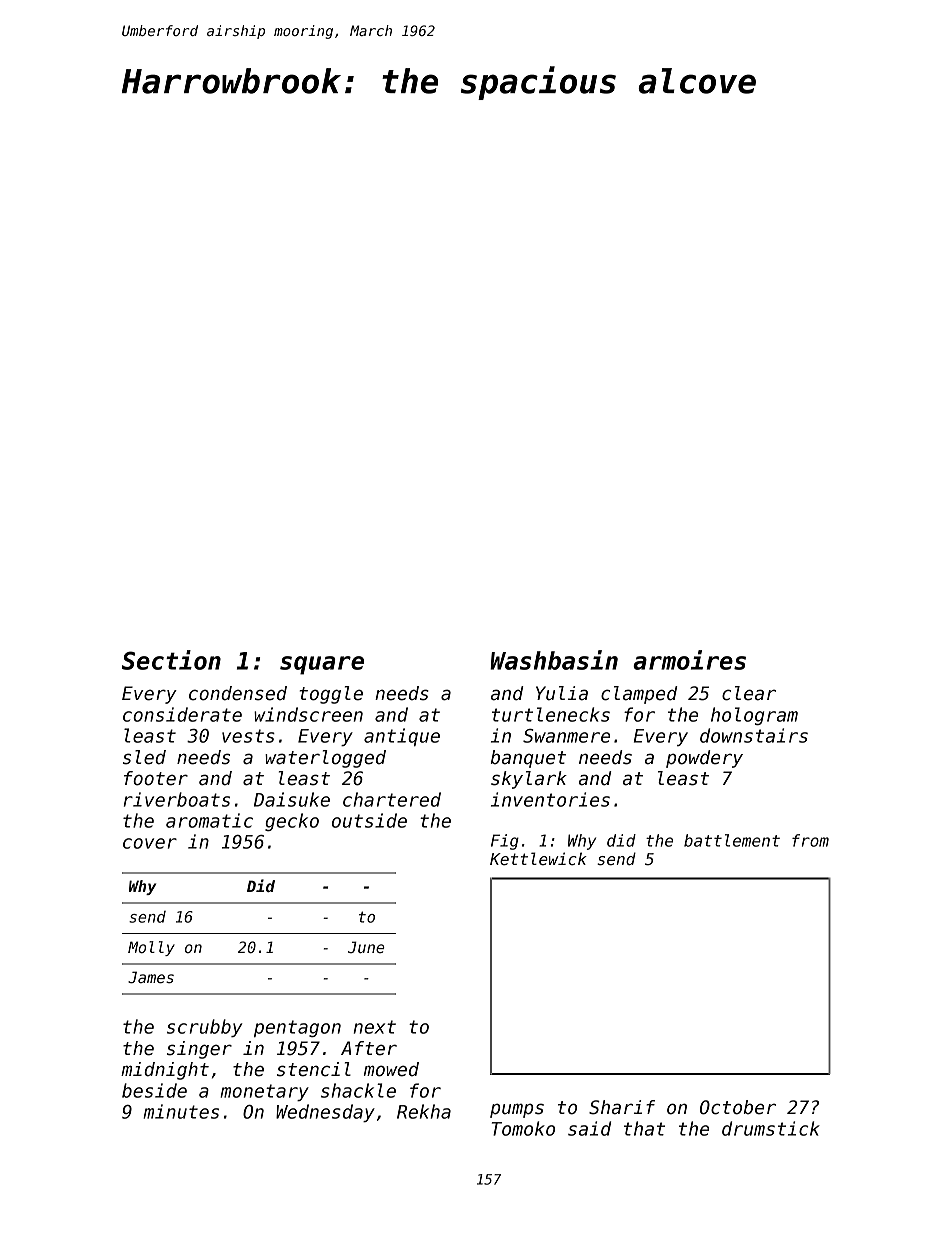 This screenshot has width=952, height=1233. What do you see at coordinates (171, 660) in the screenshot?
I see `Section` at bounding box center [171, 660].
